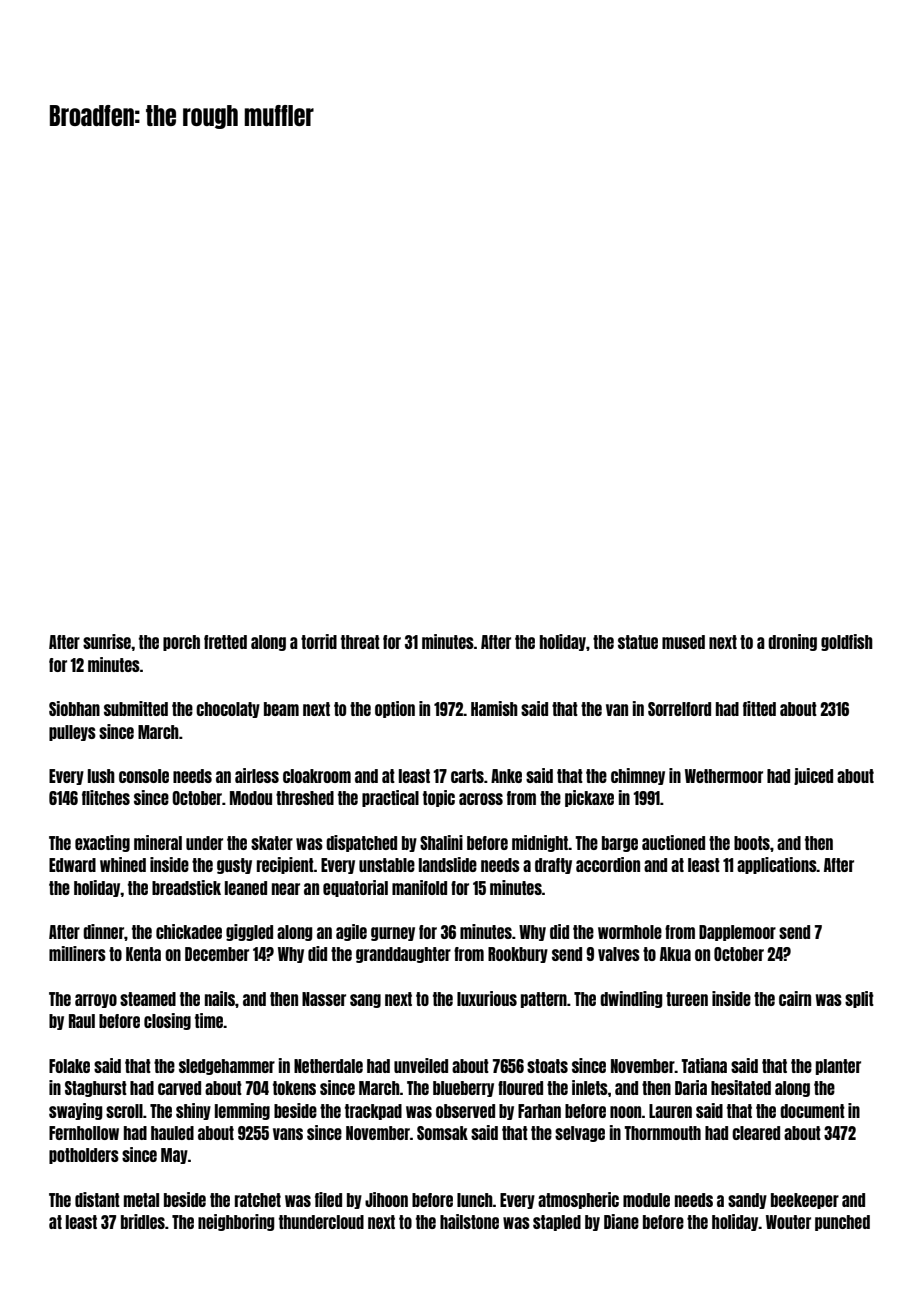 This document has height=1308, width=924. I want to click on cairn, so click(795, 998).
